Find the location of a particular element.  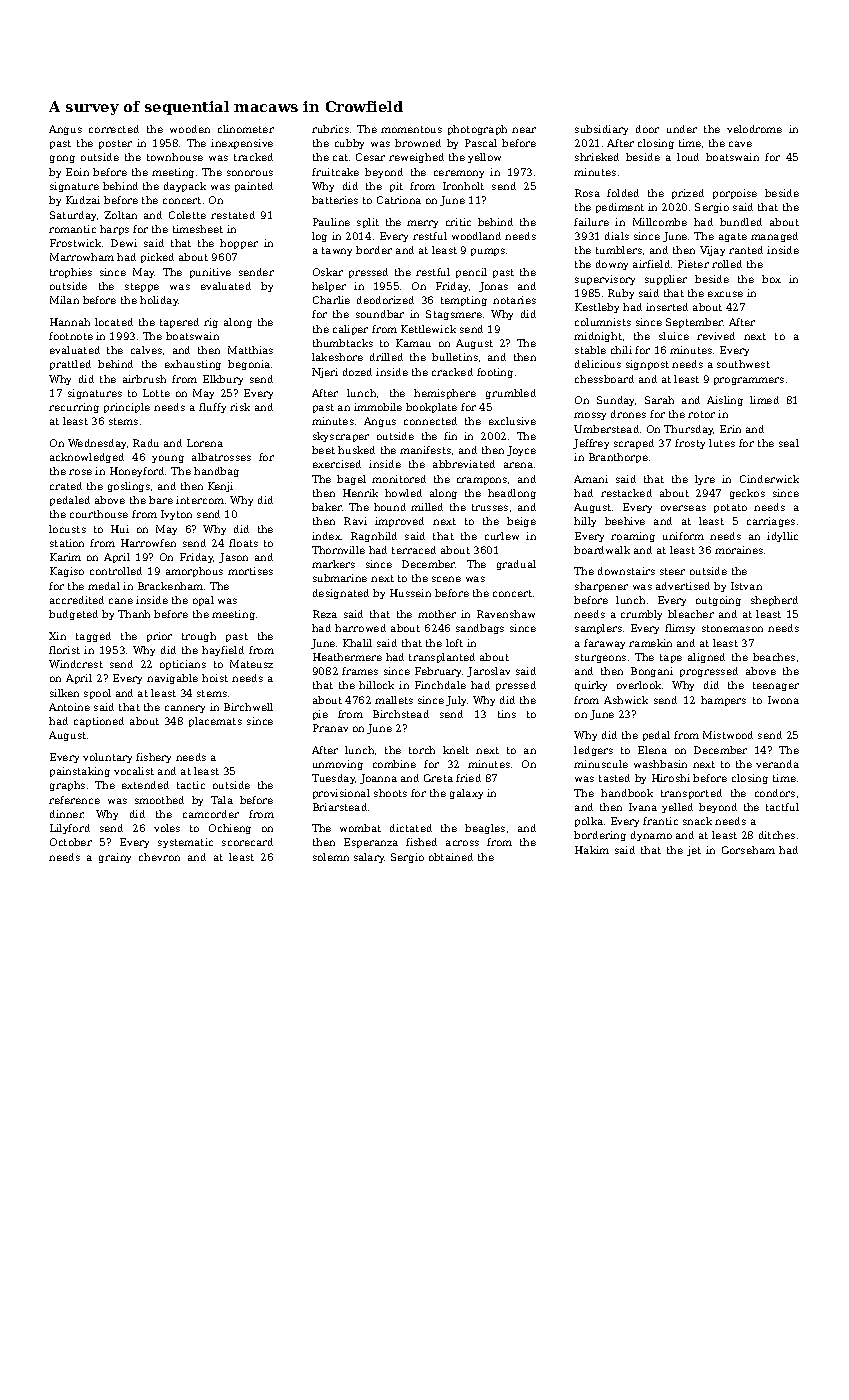

boardwalk is located at coordinates (602, 550).
